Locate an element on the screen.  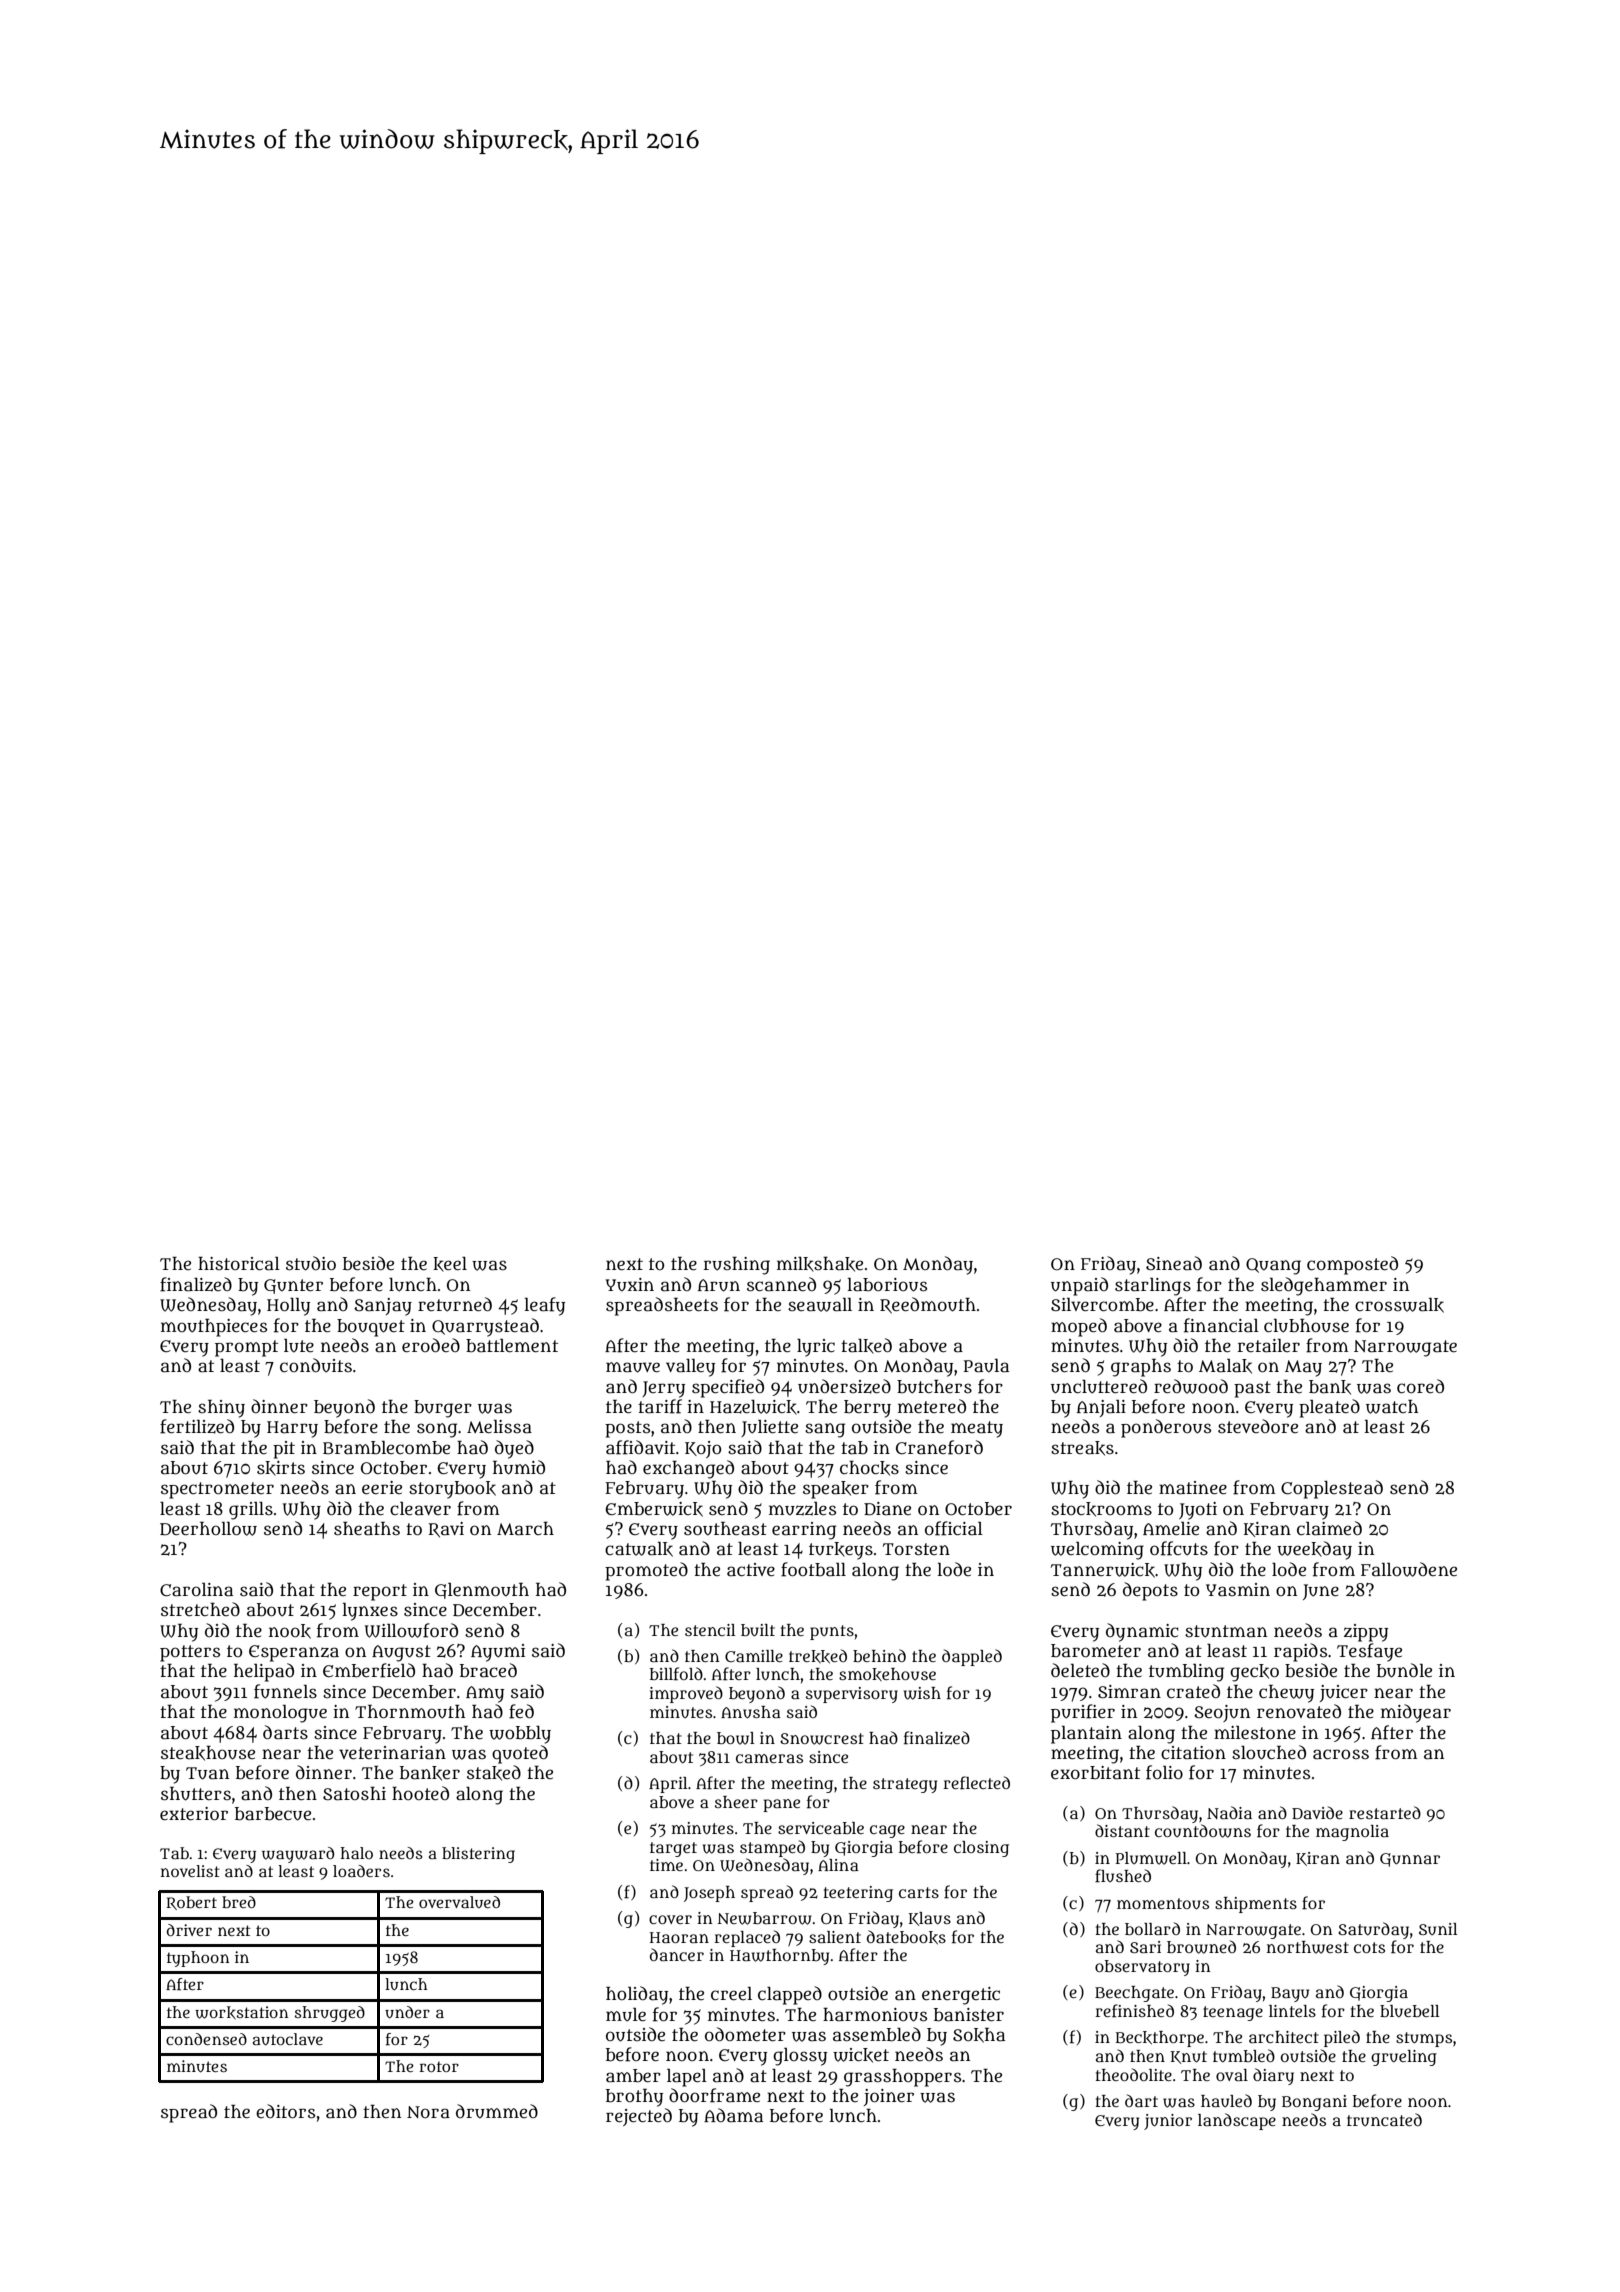
slouched is located at coordinates (1269, 1752).
